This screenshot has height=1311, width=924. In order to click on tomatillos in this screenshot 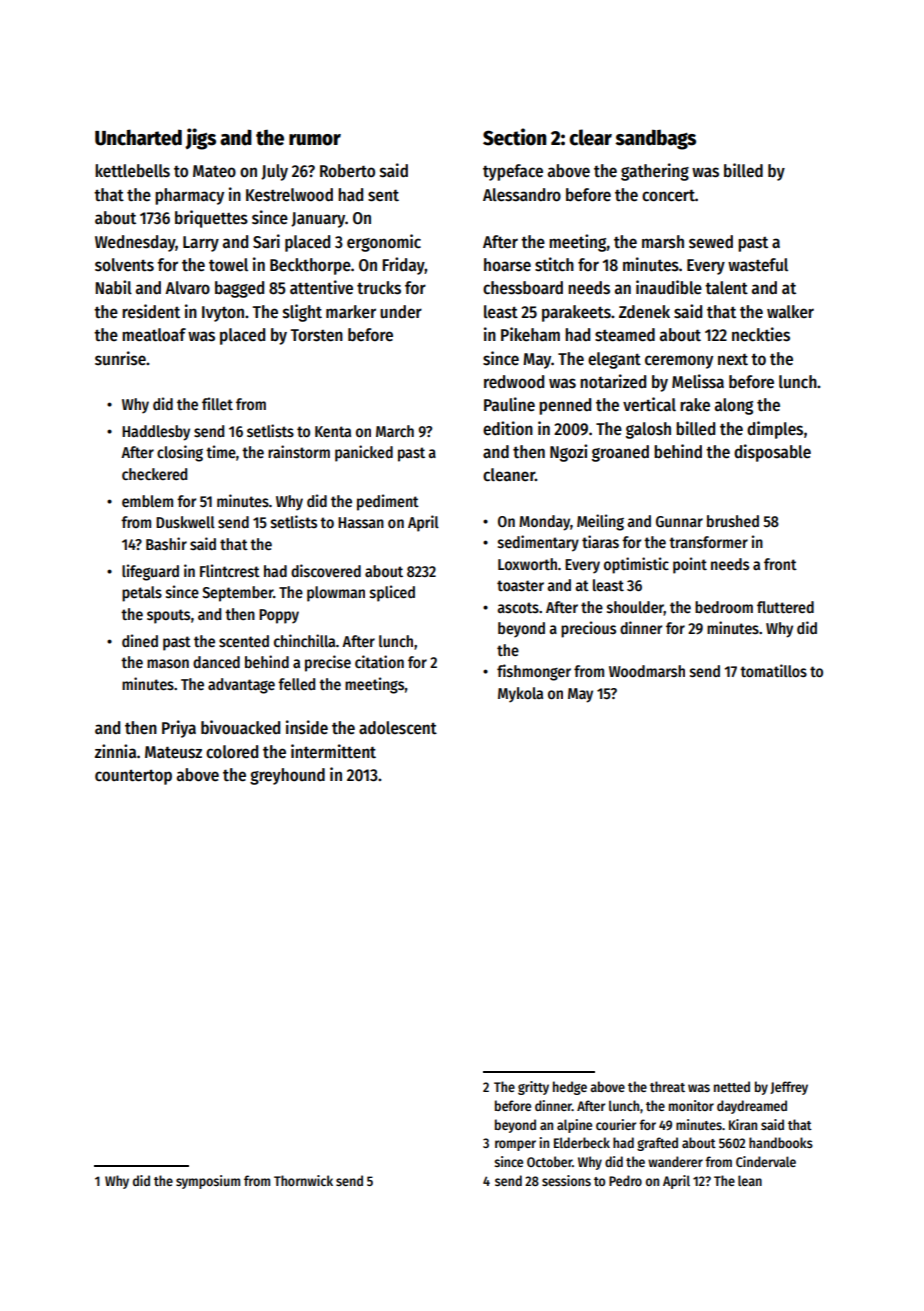, I will do `click(773, 670)`.
